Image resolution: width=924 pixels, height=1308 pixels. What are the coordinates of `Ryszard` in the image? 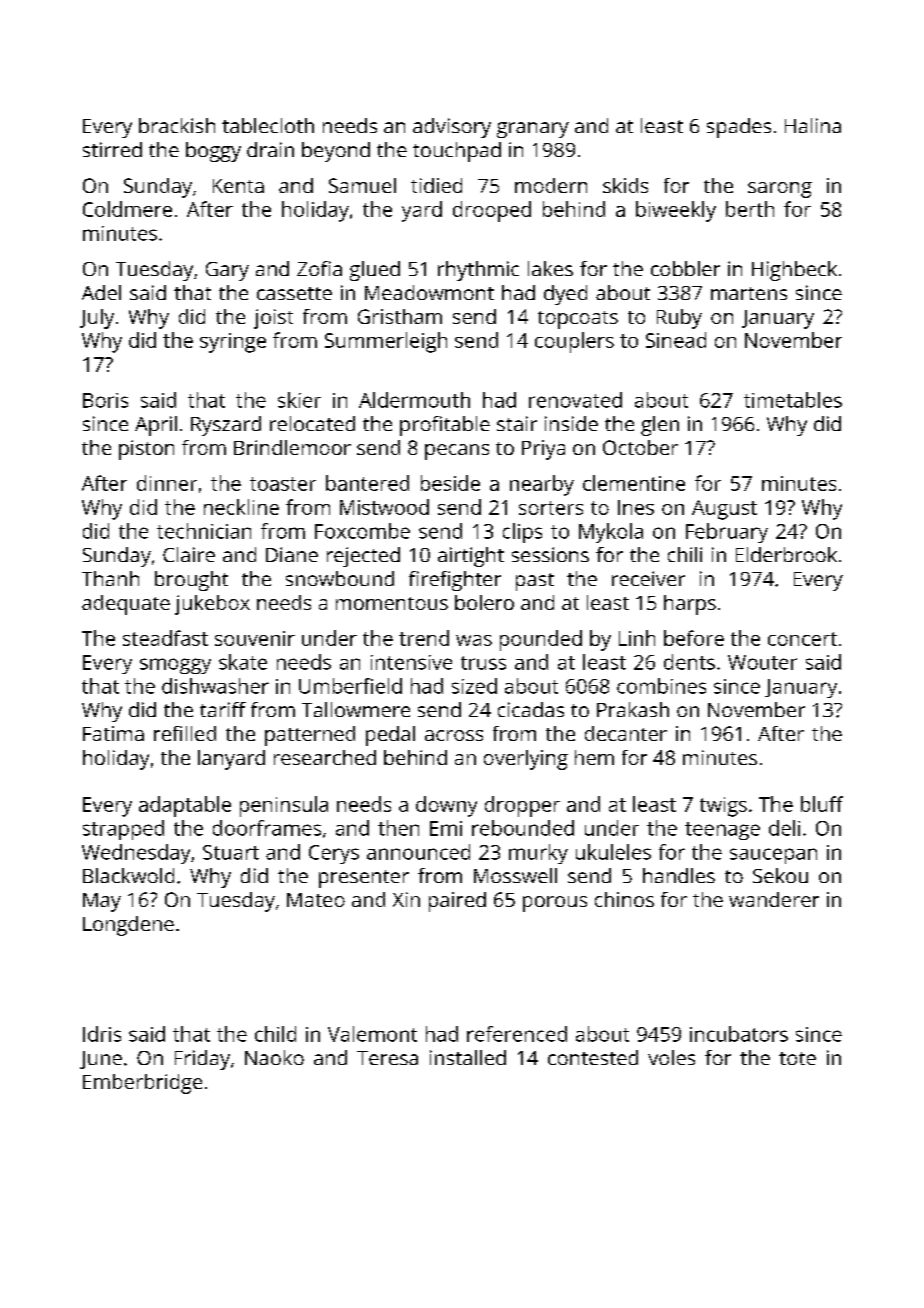 It's located at (226, 426).
